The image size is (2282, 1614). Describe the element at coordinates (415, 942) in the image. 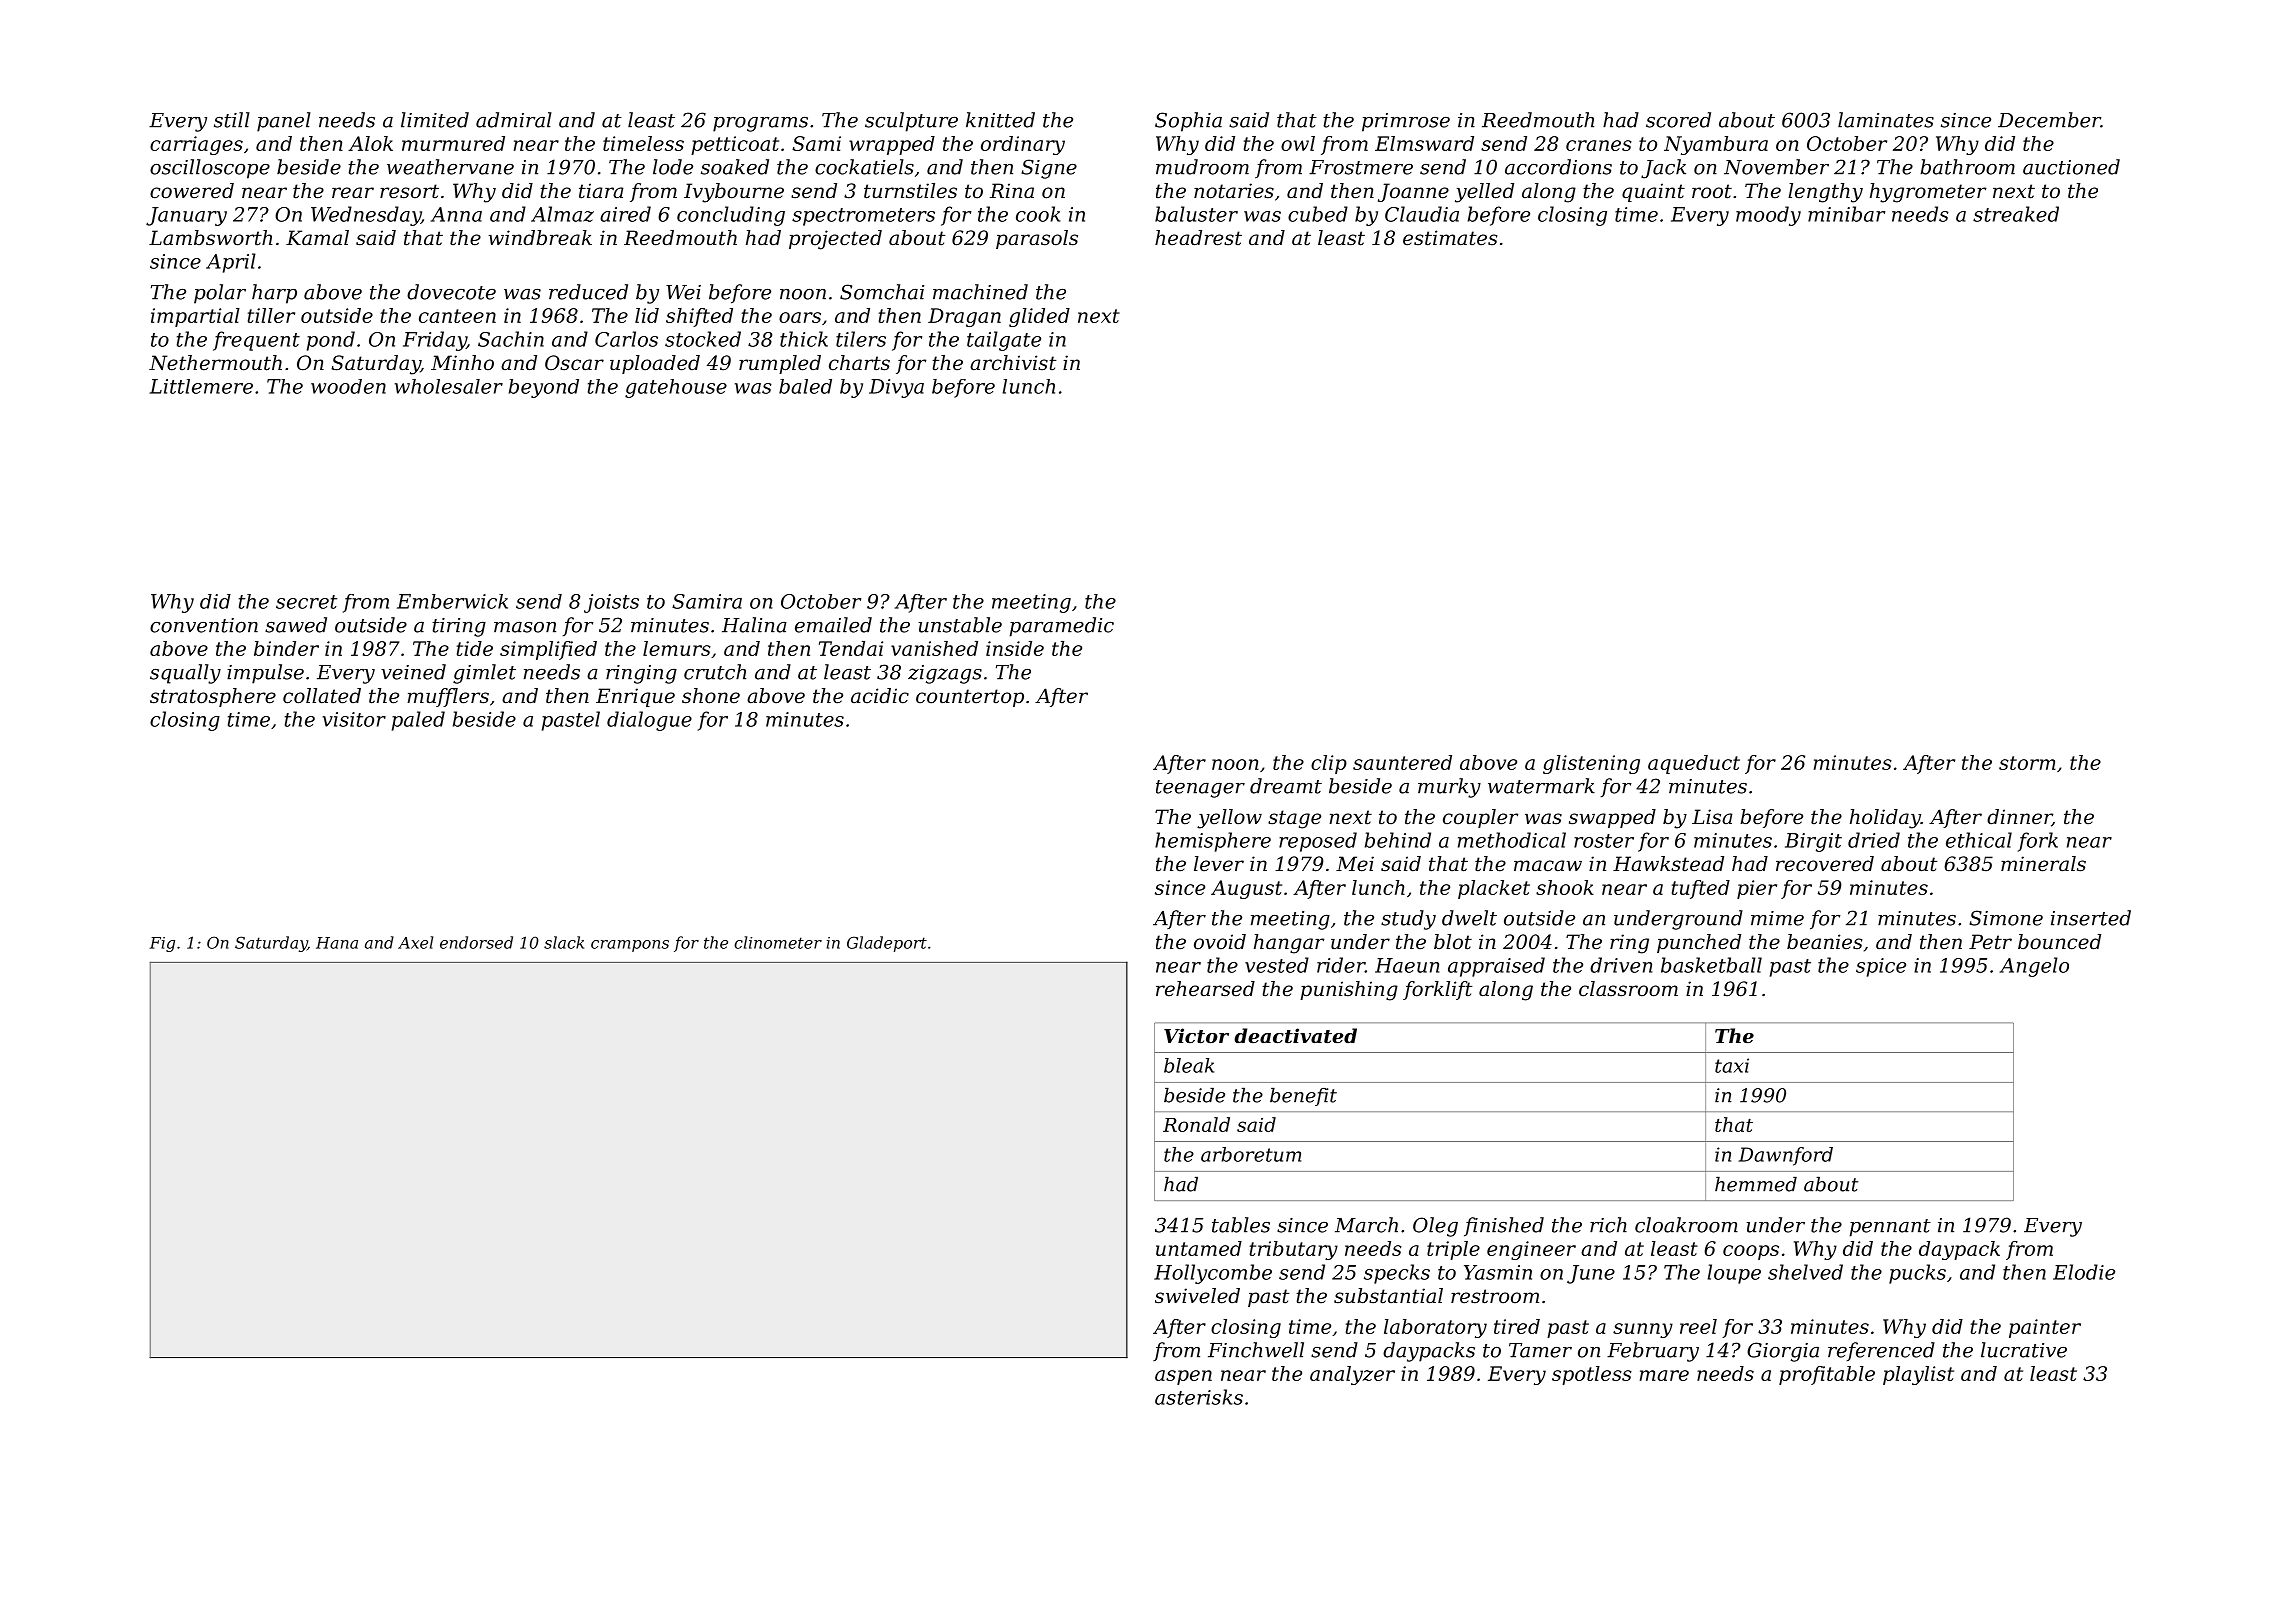

I see `Axel` at that location.
